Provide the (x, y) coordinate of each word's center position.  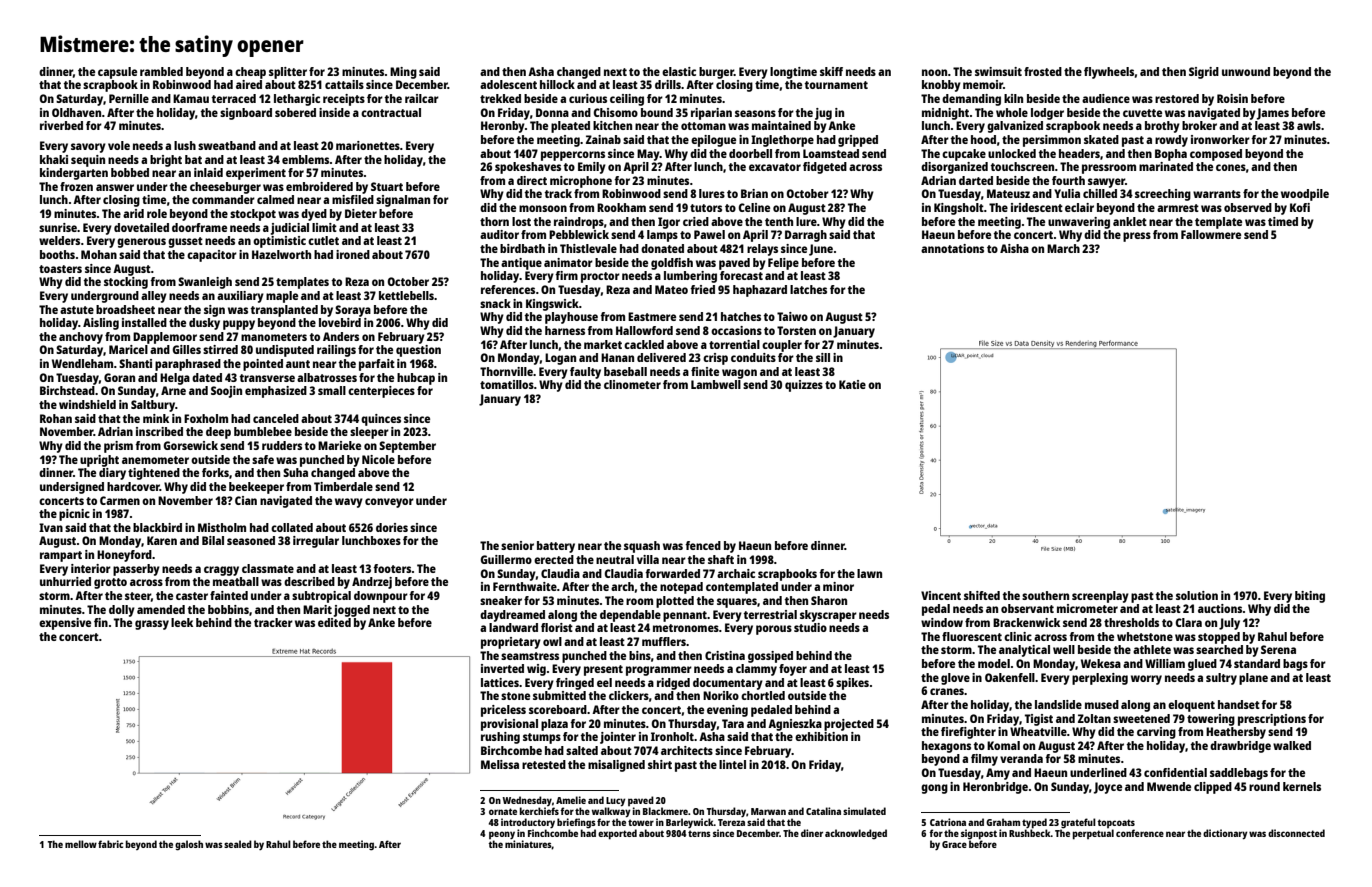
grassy (152, 625)
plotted (675, 602)
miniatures (528, 844)
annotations (952, 248)
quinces (381, 420)
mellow (81, 844)
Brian (754, 193)
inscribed (159, 431)
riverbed (61, 125)
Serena (1278, 649)
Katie (852, 384)
